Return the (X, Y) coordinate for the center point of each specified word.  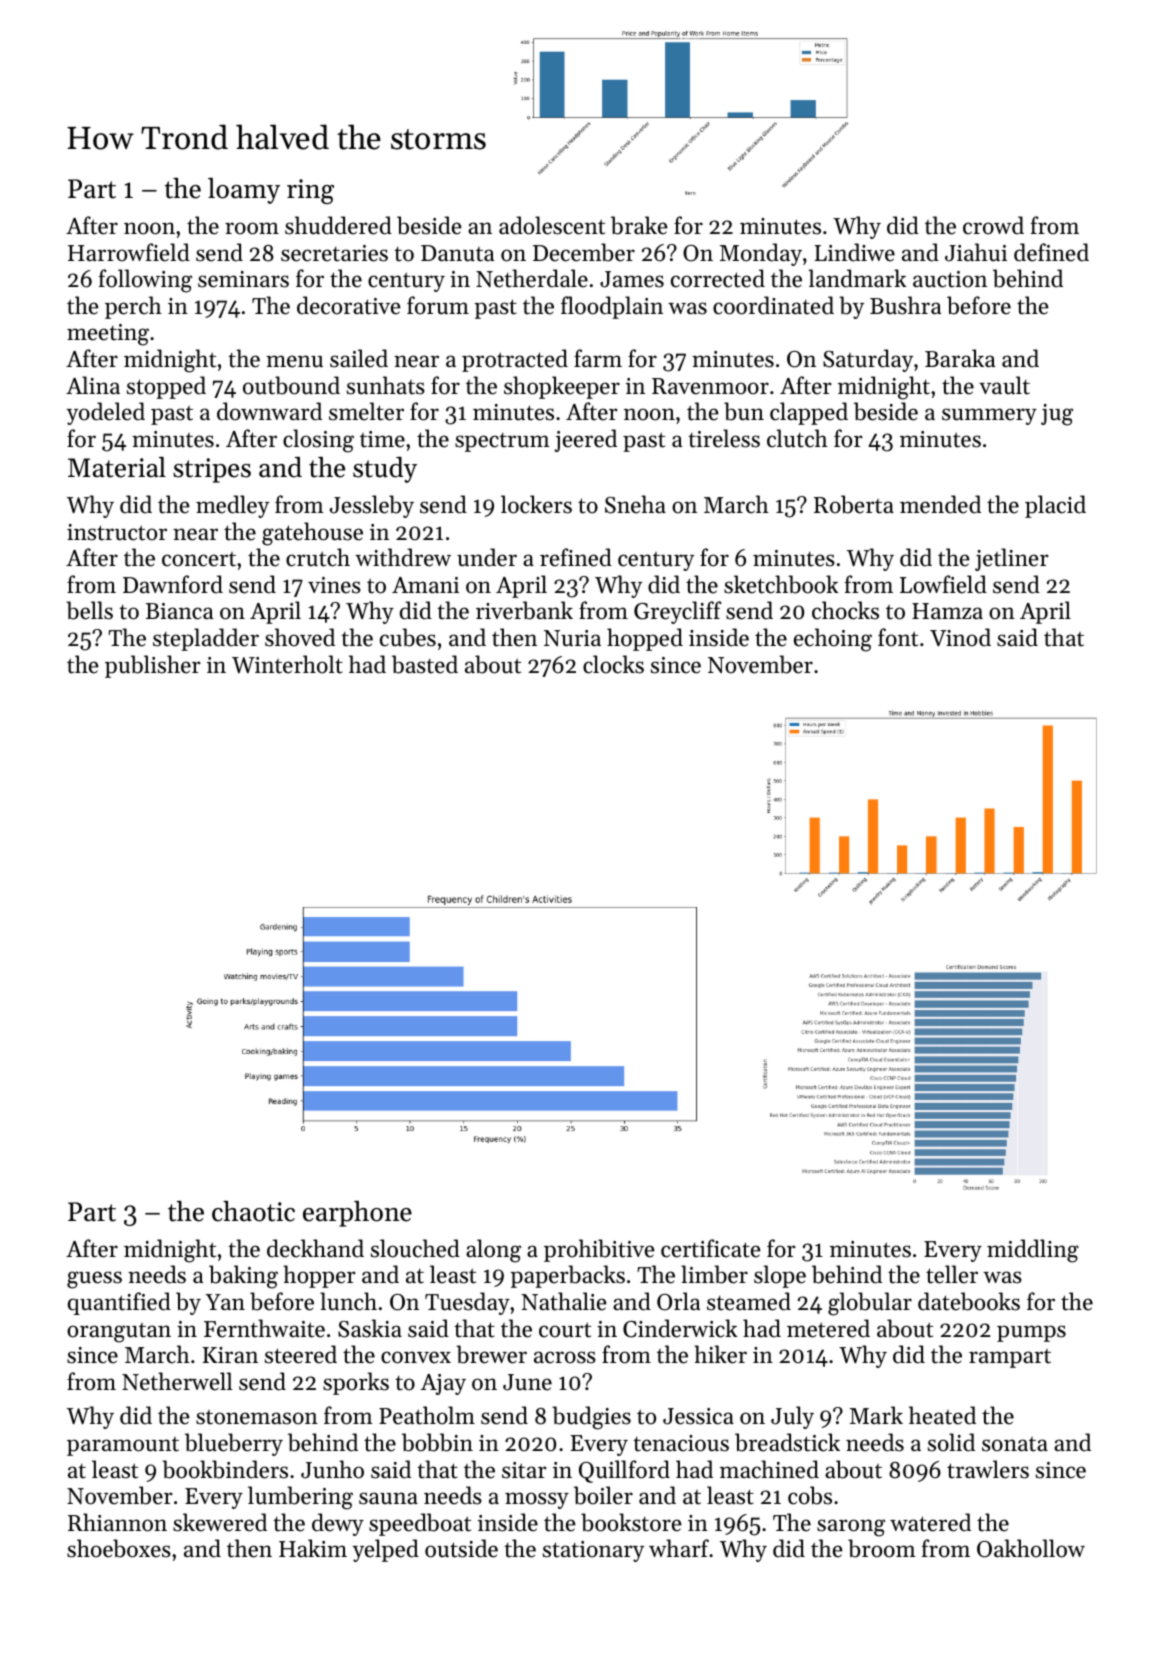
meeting (108, 335)
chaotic (253, 1211)
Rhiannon (117, 1522)
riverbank (524, 610)
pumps (1031, 1333)
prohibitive (599, 1250)
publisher (153, 666)
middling (1033, 1251)
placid (1055, 506)
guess (94, 1280)
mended (940, 504)
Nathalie (564, 1301)
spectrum (502, 442)
